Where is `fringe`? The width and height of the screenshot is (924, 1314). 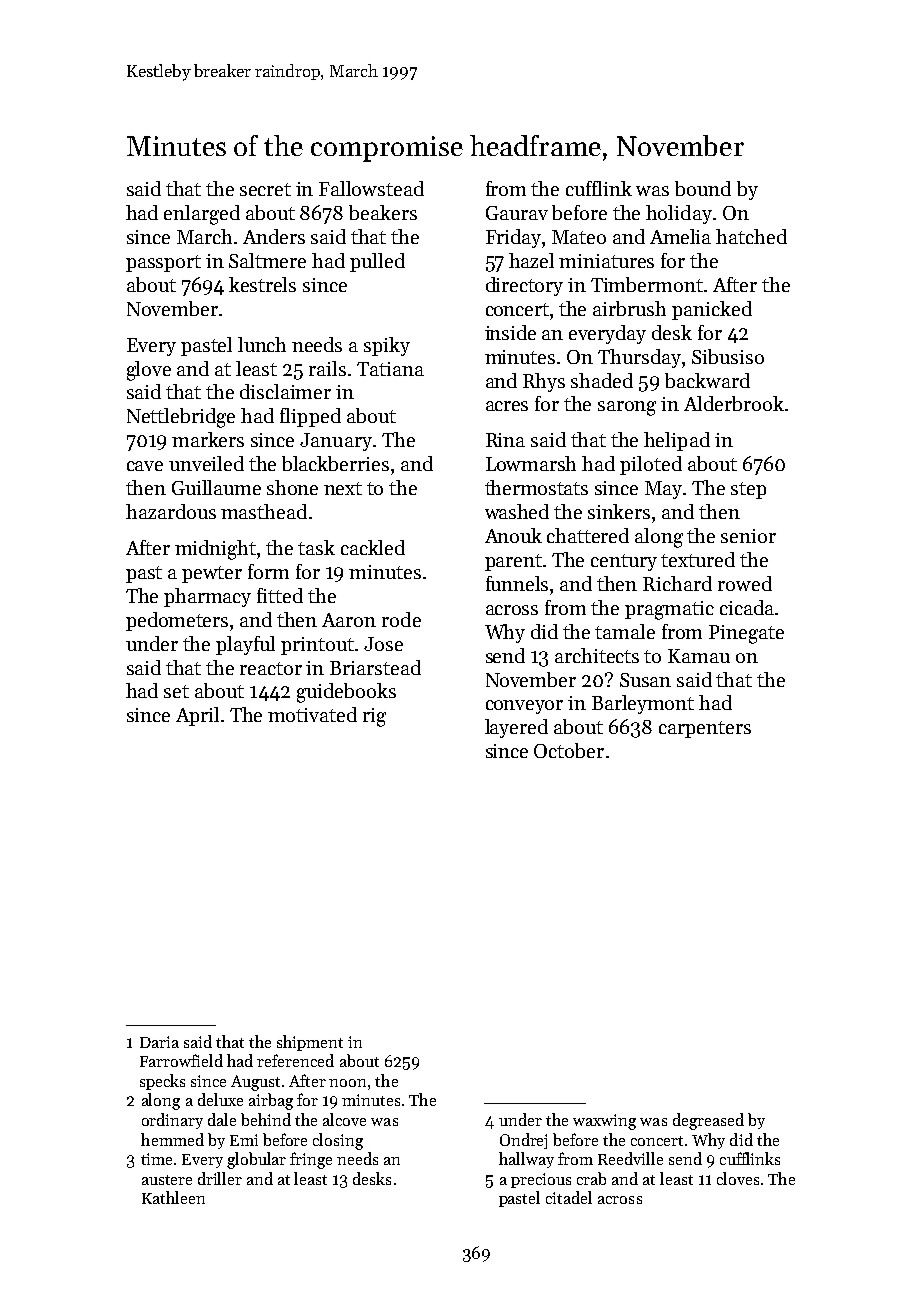
fringe is located at coordinates (311, 1160).
